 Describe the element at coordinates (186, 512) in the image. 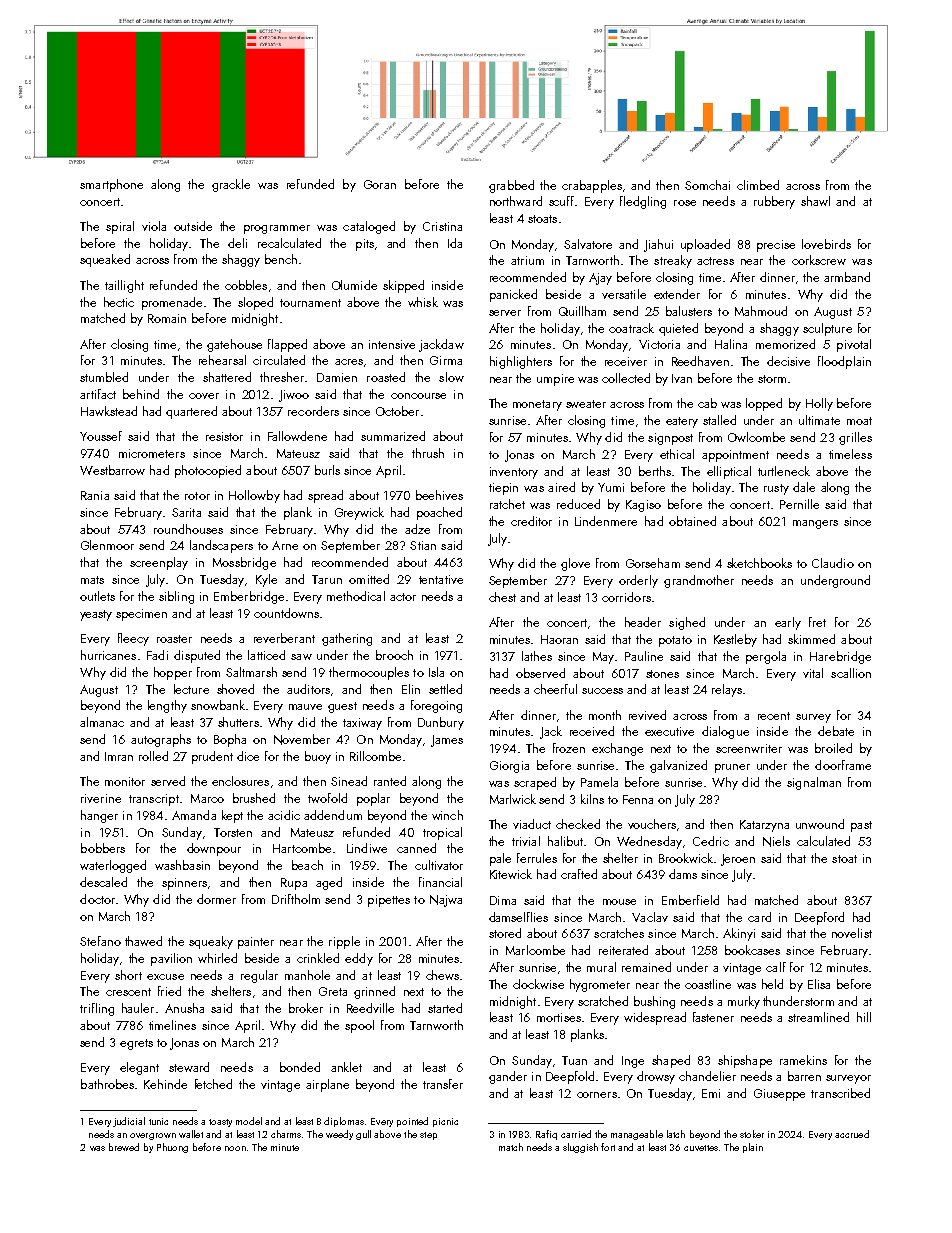

I see `Sarita` at that location.
